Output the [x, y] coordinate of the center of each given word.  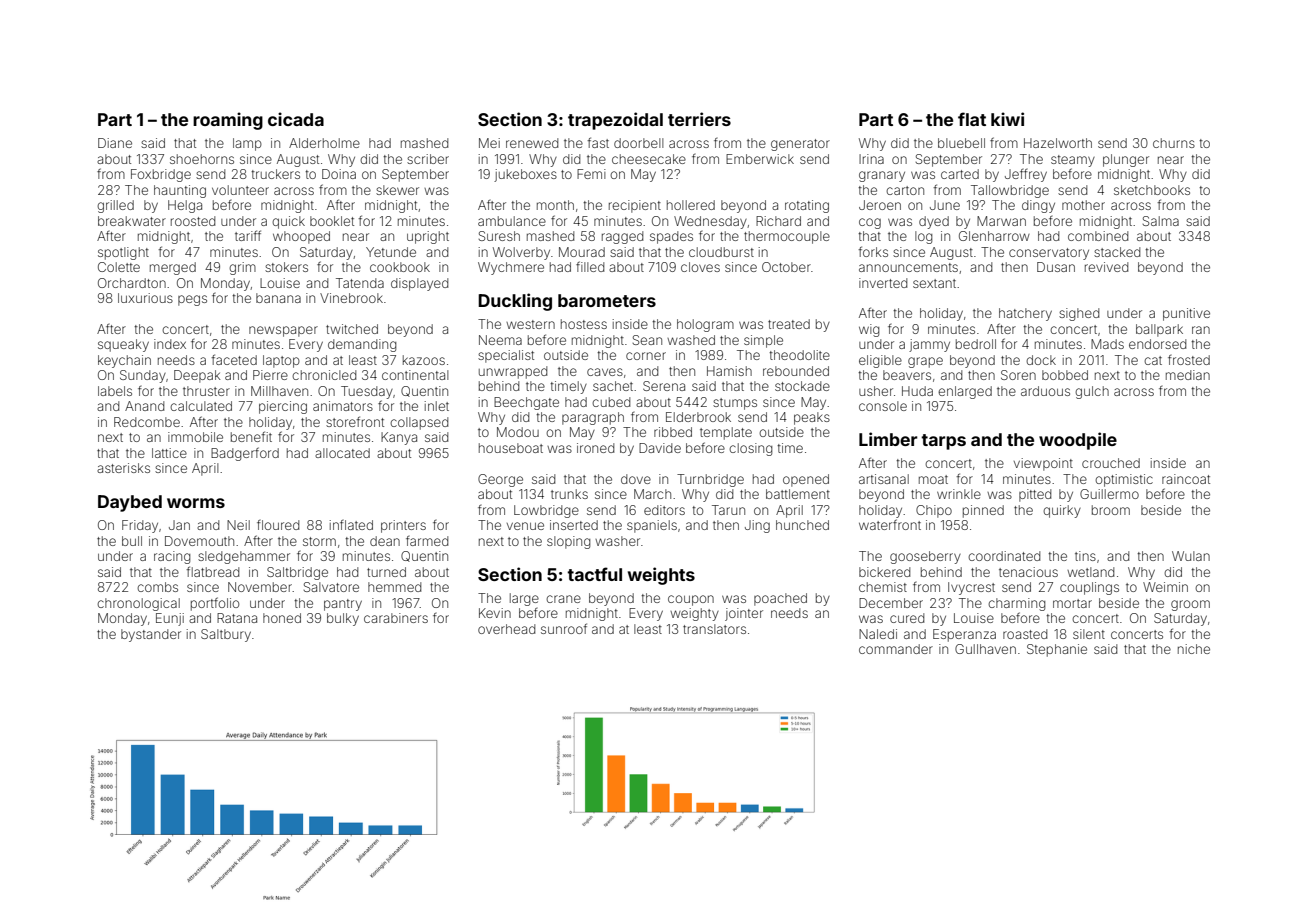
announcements [908, 267]
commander [896, 649]
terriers [699, 119]
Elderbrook [698, 417]
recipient [635, 206]
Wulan [1191, 556]
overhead [506, 629]
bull [132, 541]
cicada [296, 119]
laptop [281, 361]
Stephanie [1057, 650]
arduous [1045, 391]
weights [661, 576]
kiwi [1007, 119]
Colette [119, 267]
